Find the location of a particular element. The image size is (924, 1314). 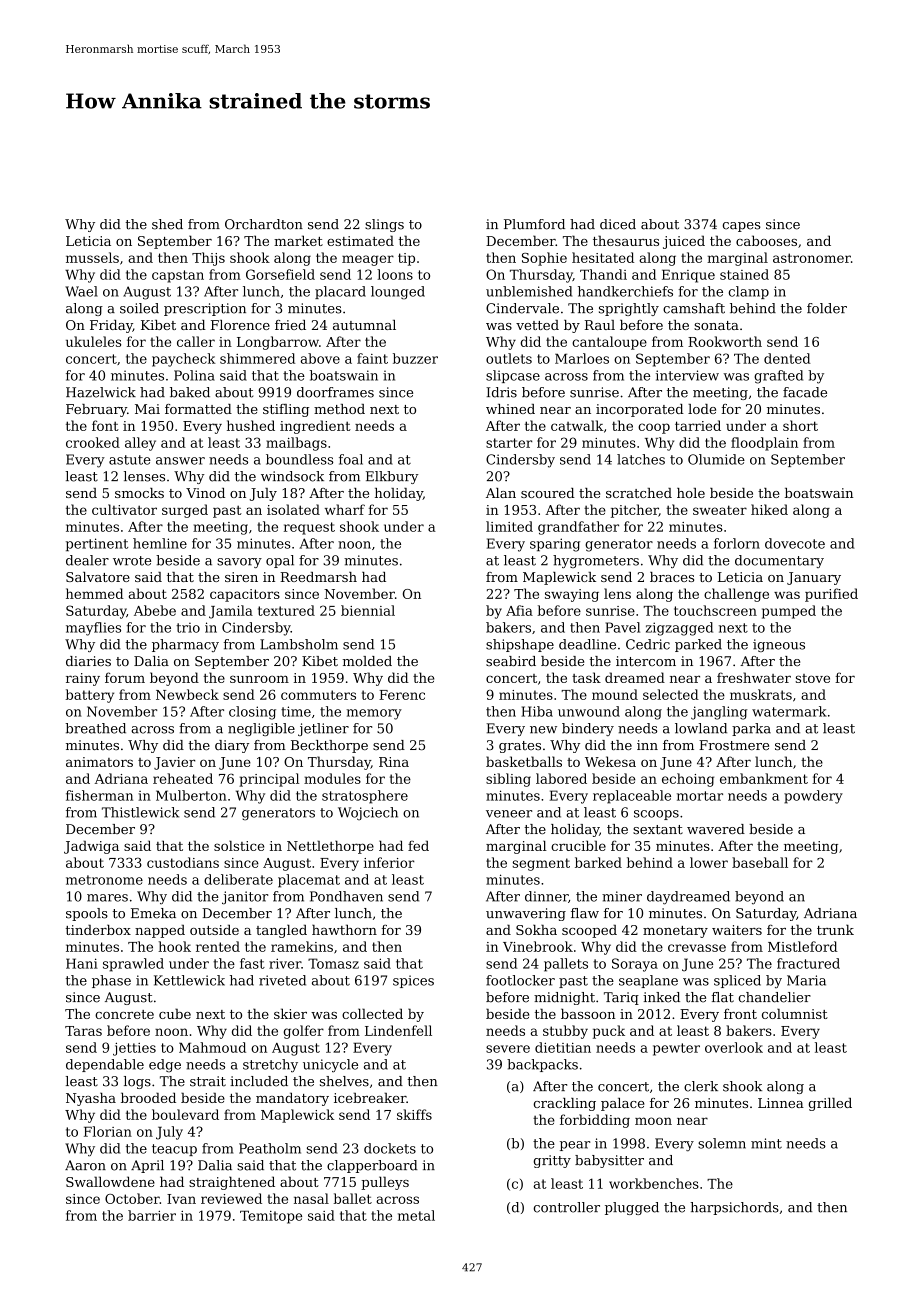

Aaron is located at coordinates (85, 1165).
